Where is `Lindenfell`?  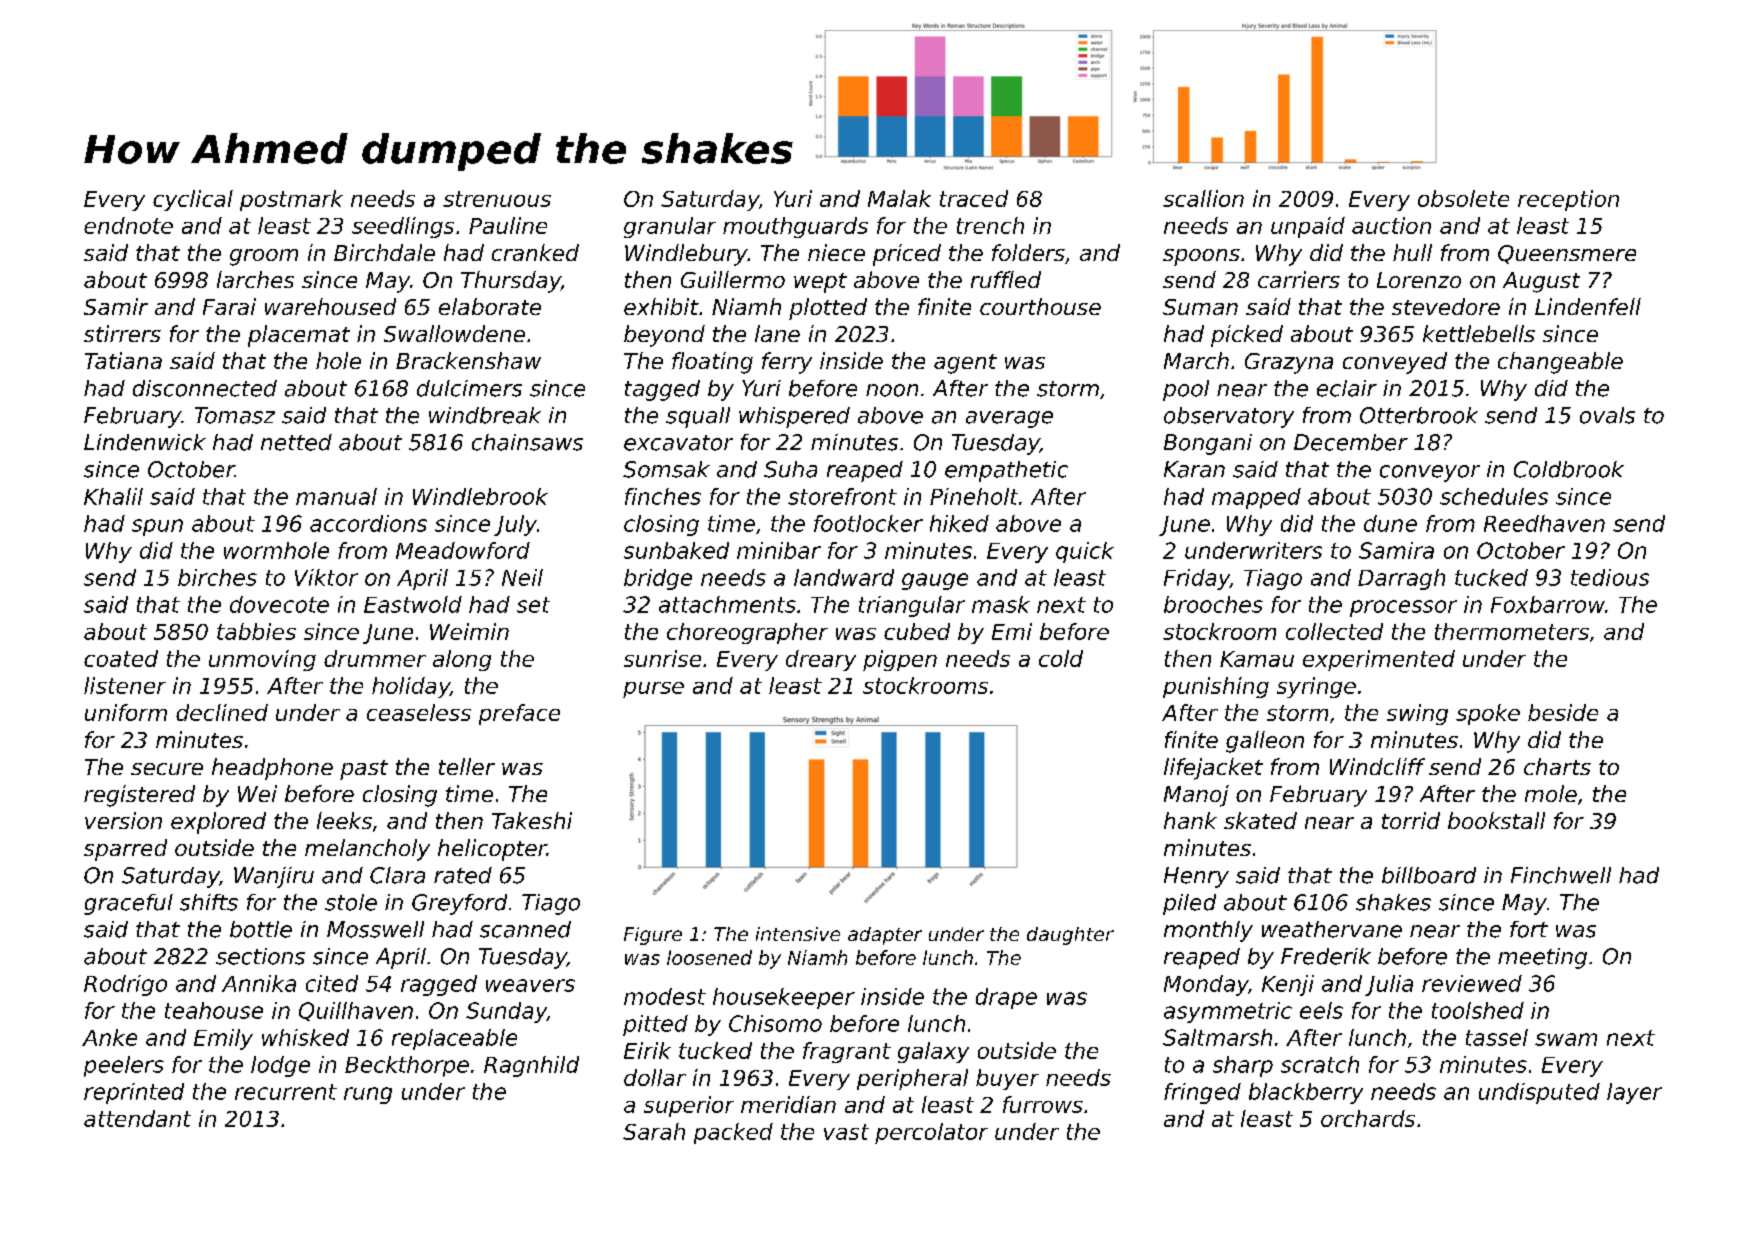 Lindenfell is located at coordinates (1588, 306).
